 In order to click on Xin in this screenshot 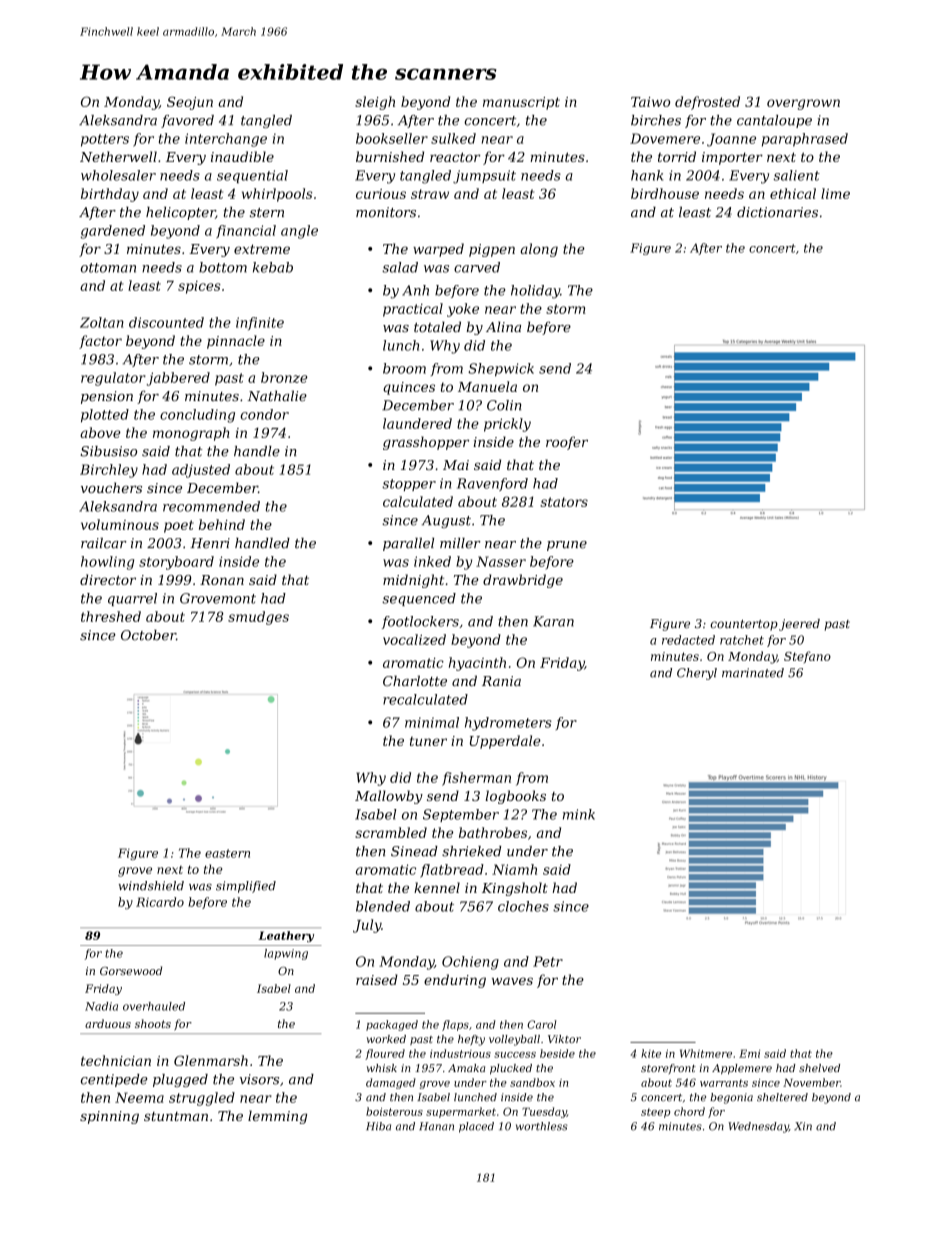, I will do `click(803, 1126)`.
